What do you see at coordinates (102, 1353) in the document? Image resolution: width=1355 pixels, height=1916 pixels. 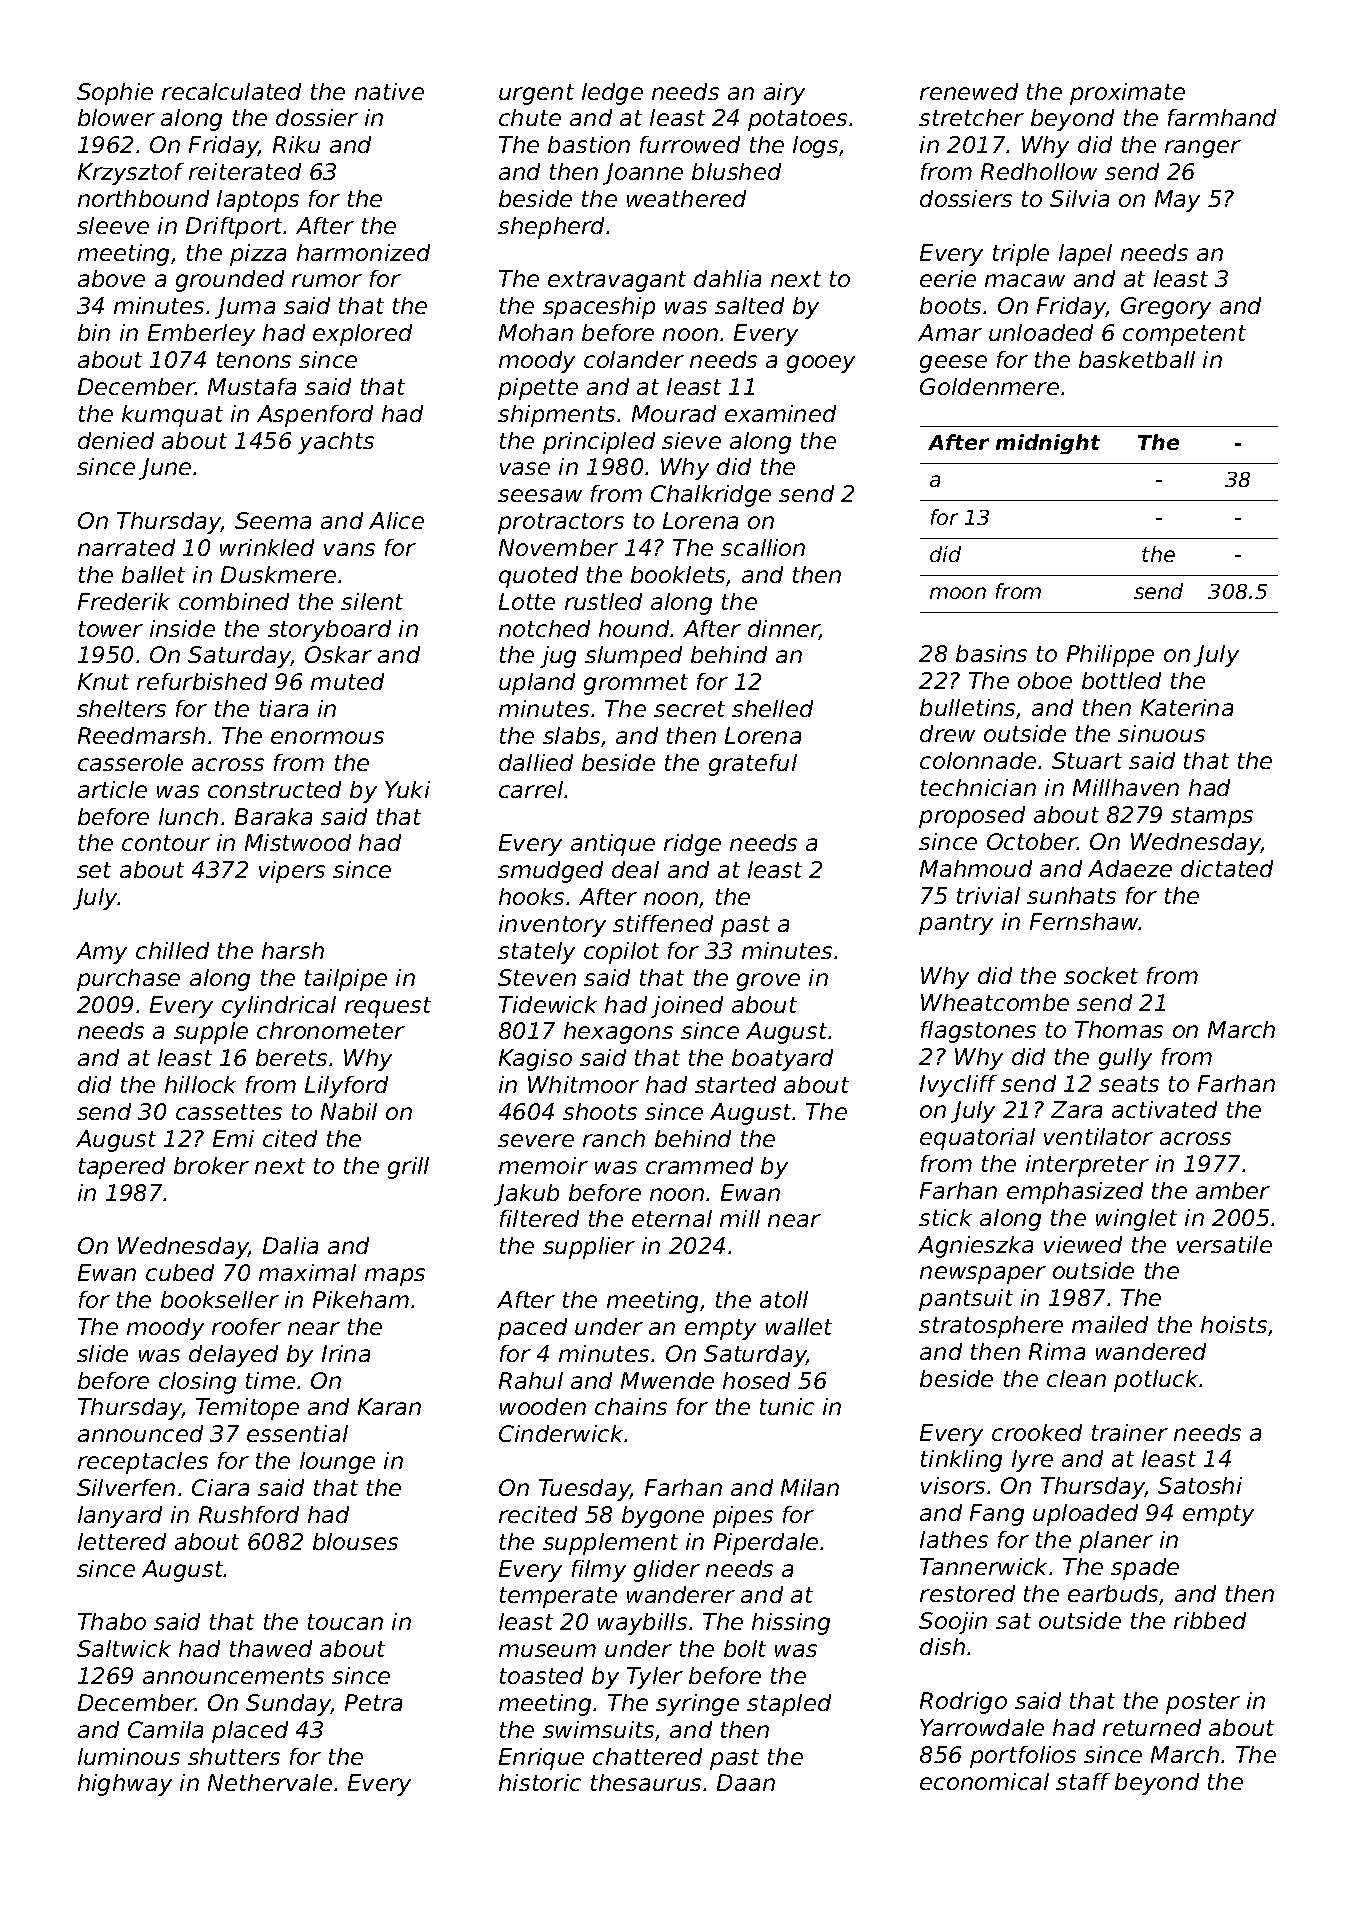 I see `slide` at bounding box center [102, 1353].
